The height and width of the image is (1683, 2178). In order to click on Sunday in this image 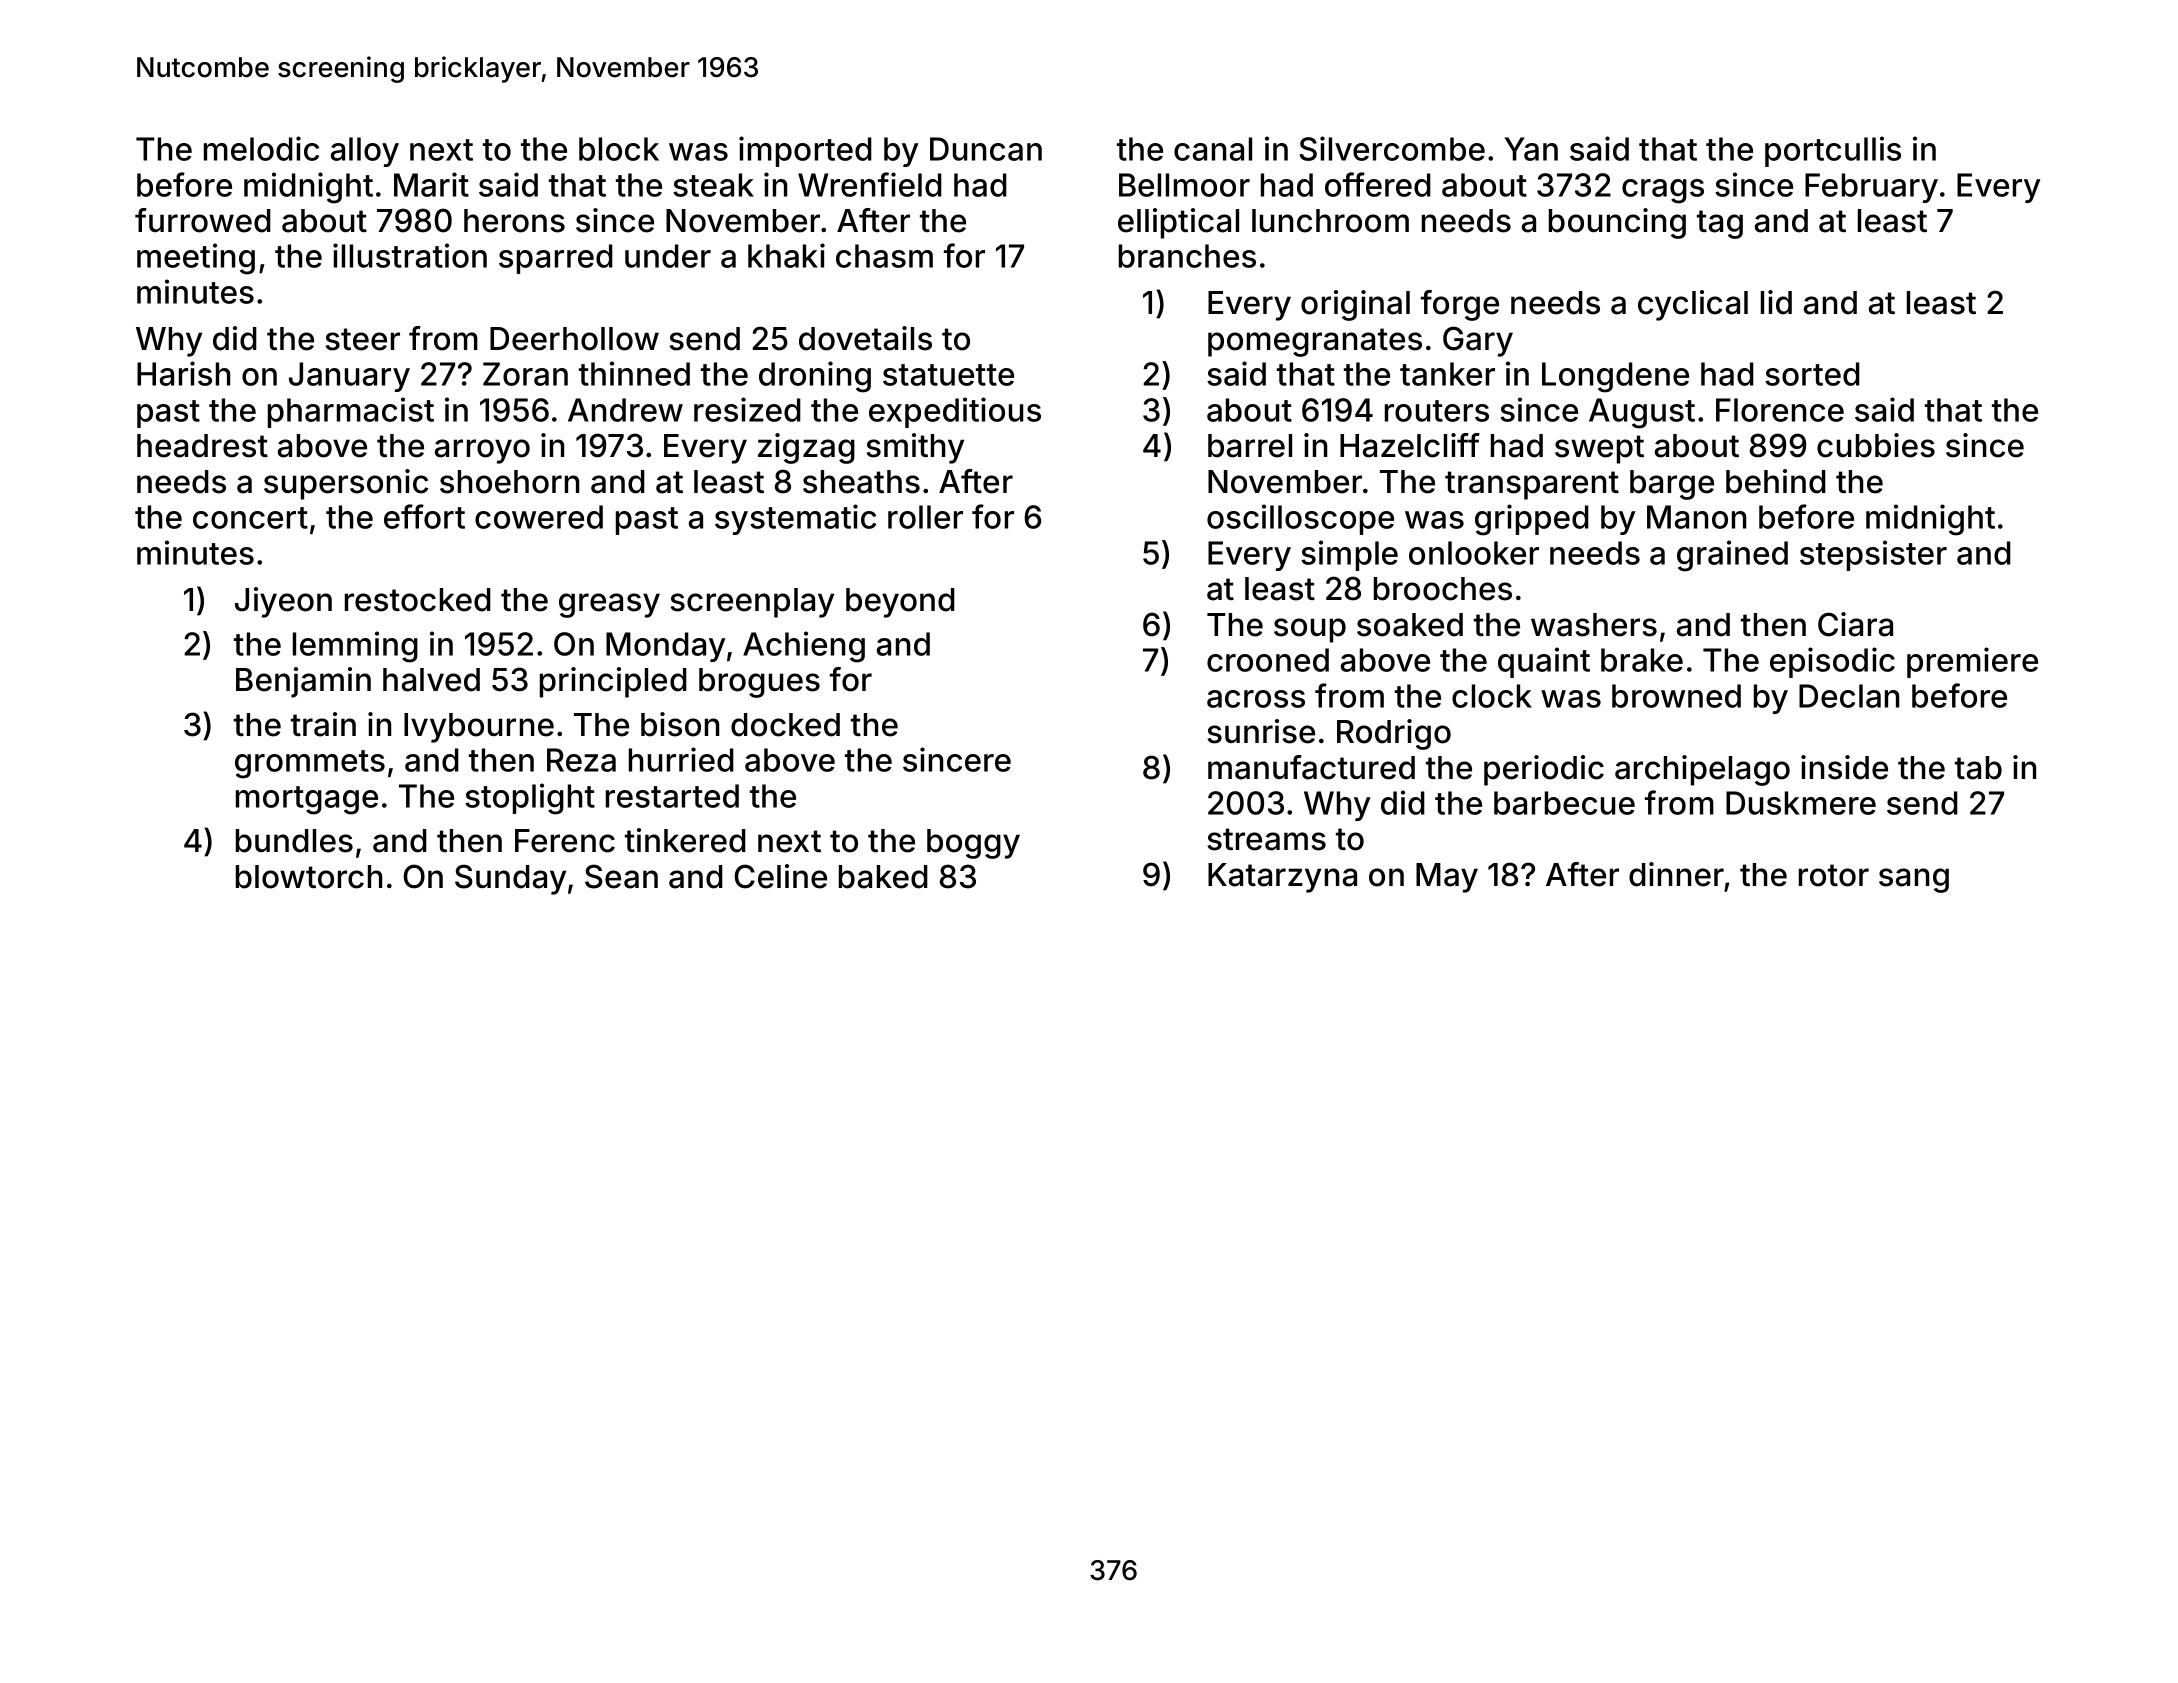, I will do `click(510, 879)`.
